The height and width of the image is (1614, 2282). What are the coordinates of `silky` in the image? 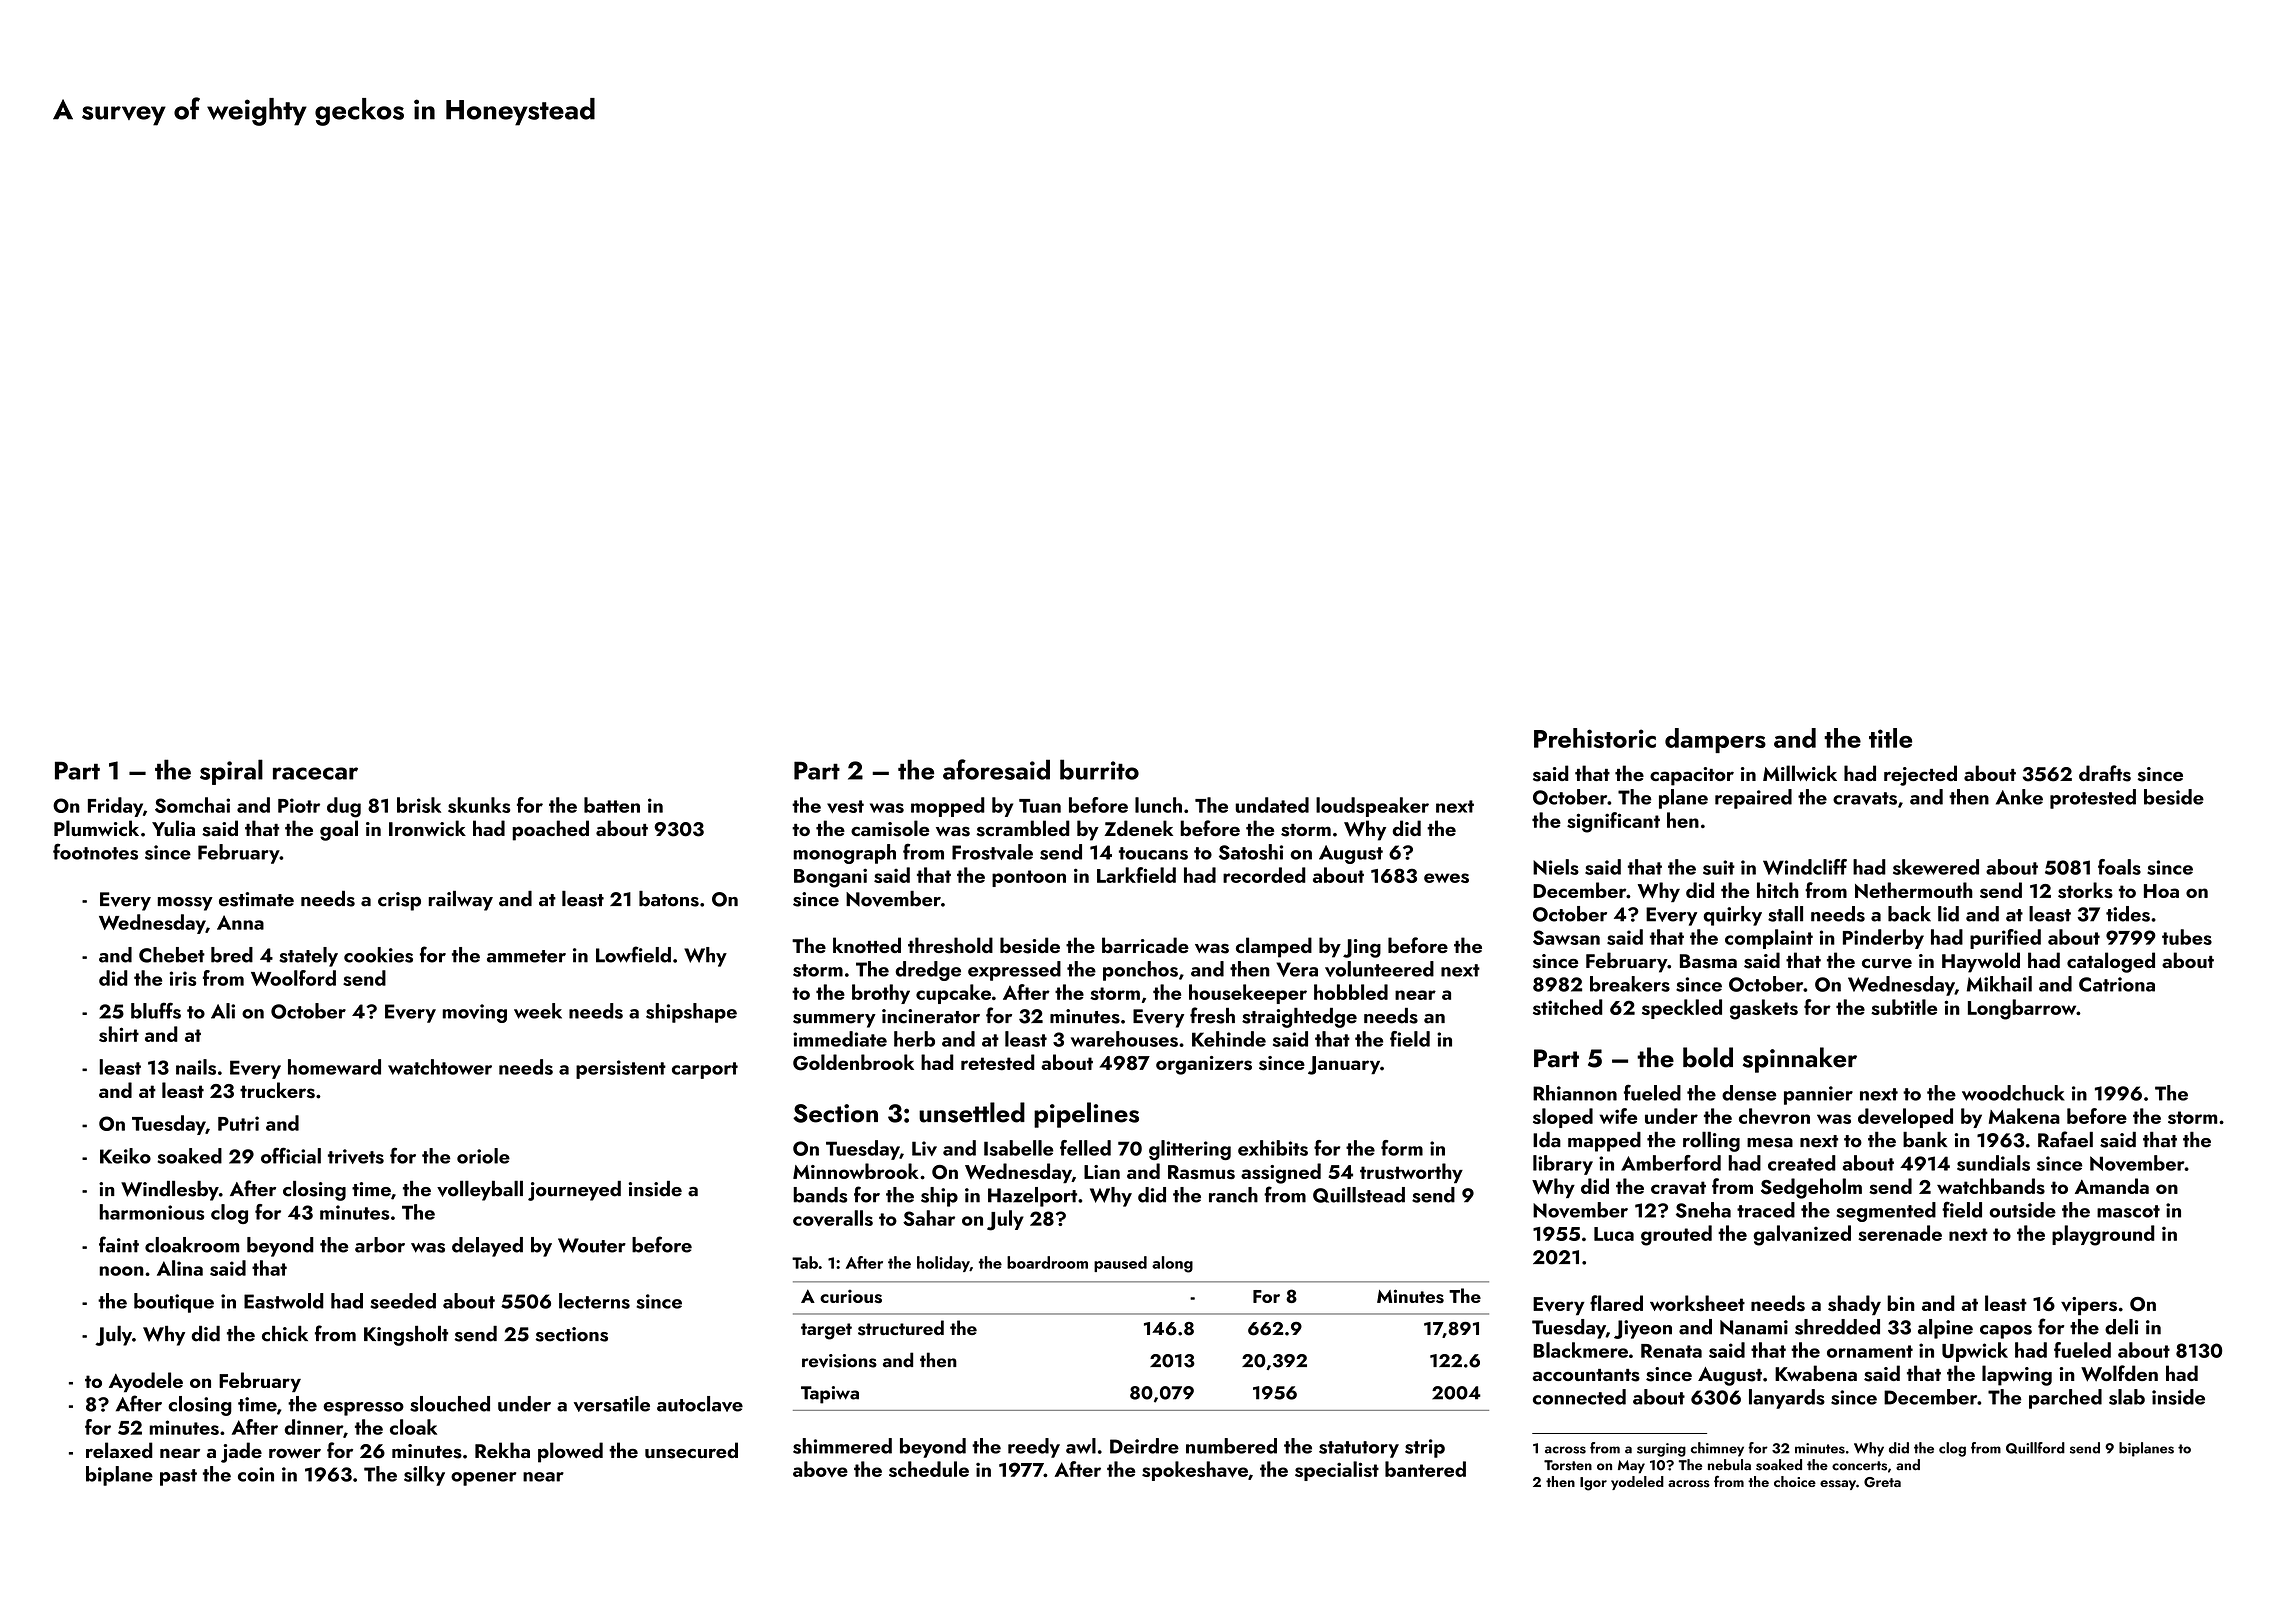 It's located at (424, 1476).
